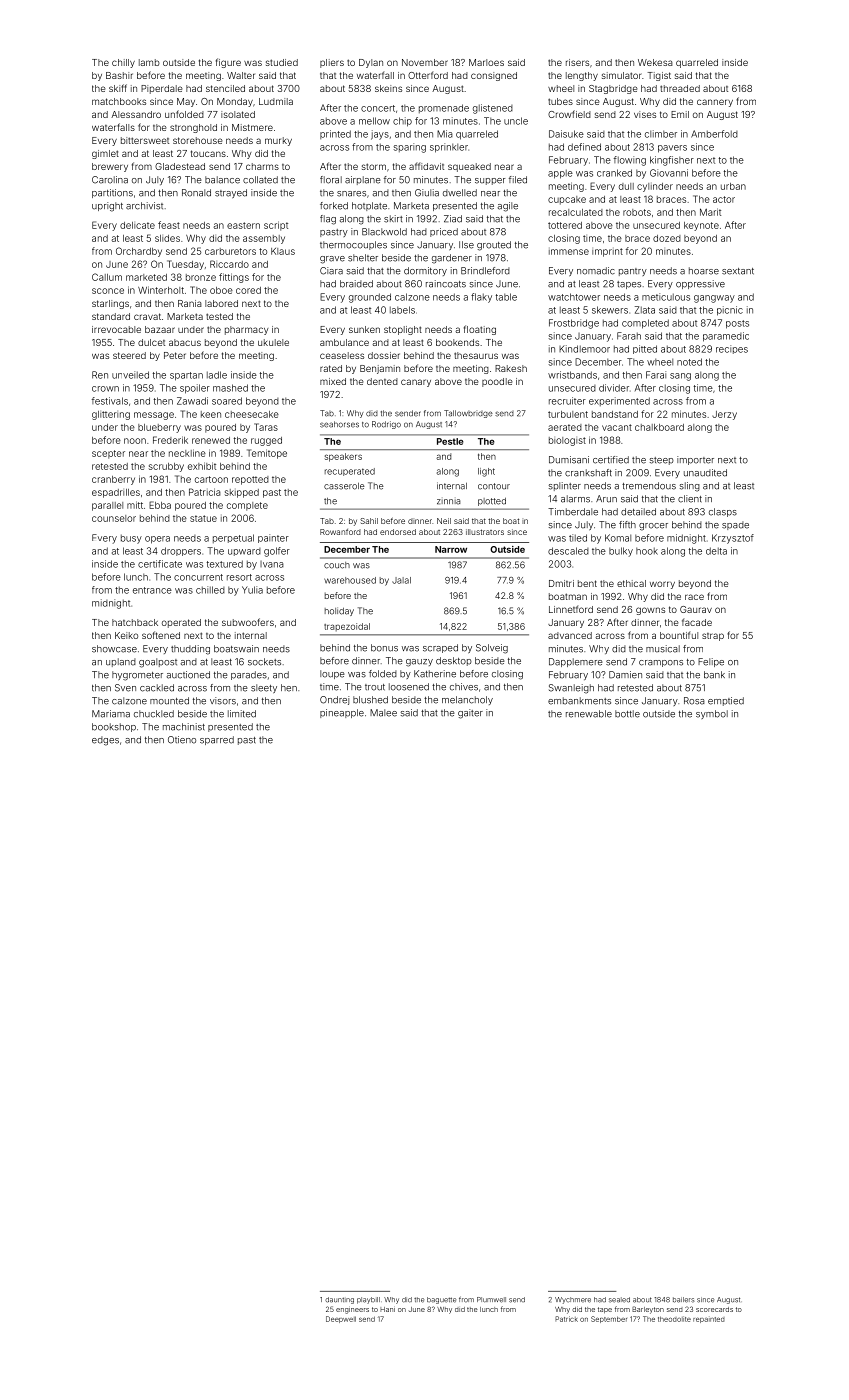  I want to click on engineers, so click(352, 1311).
